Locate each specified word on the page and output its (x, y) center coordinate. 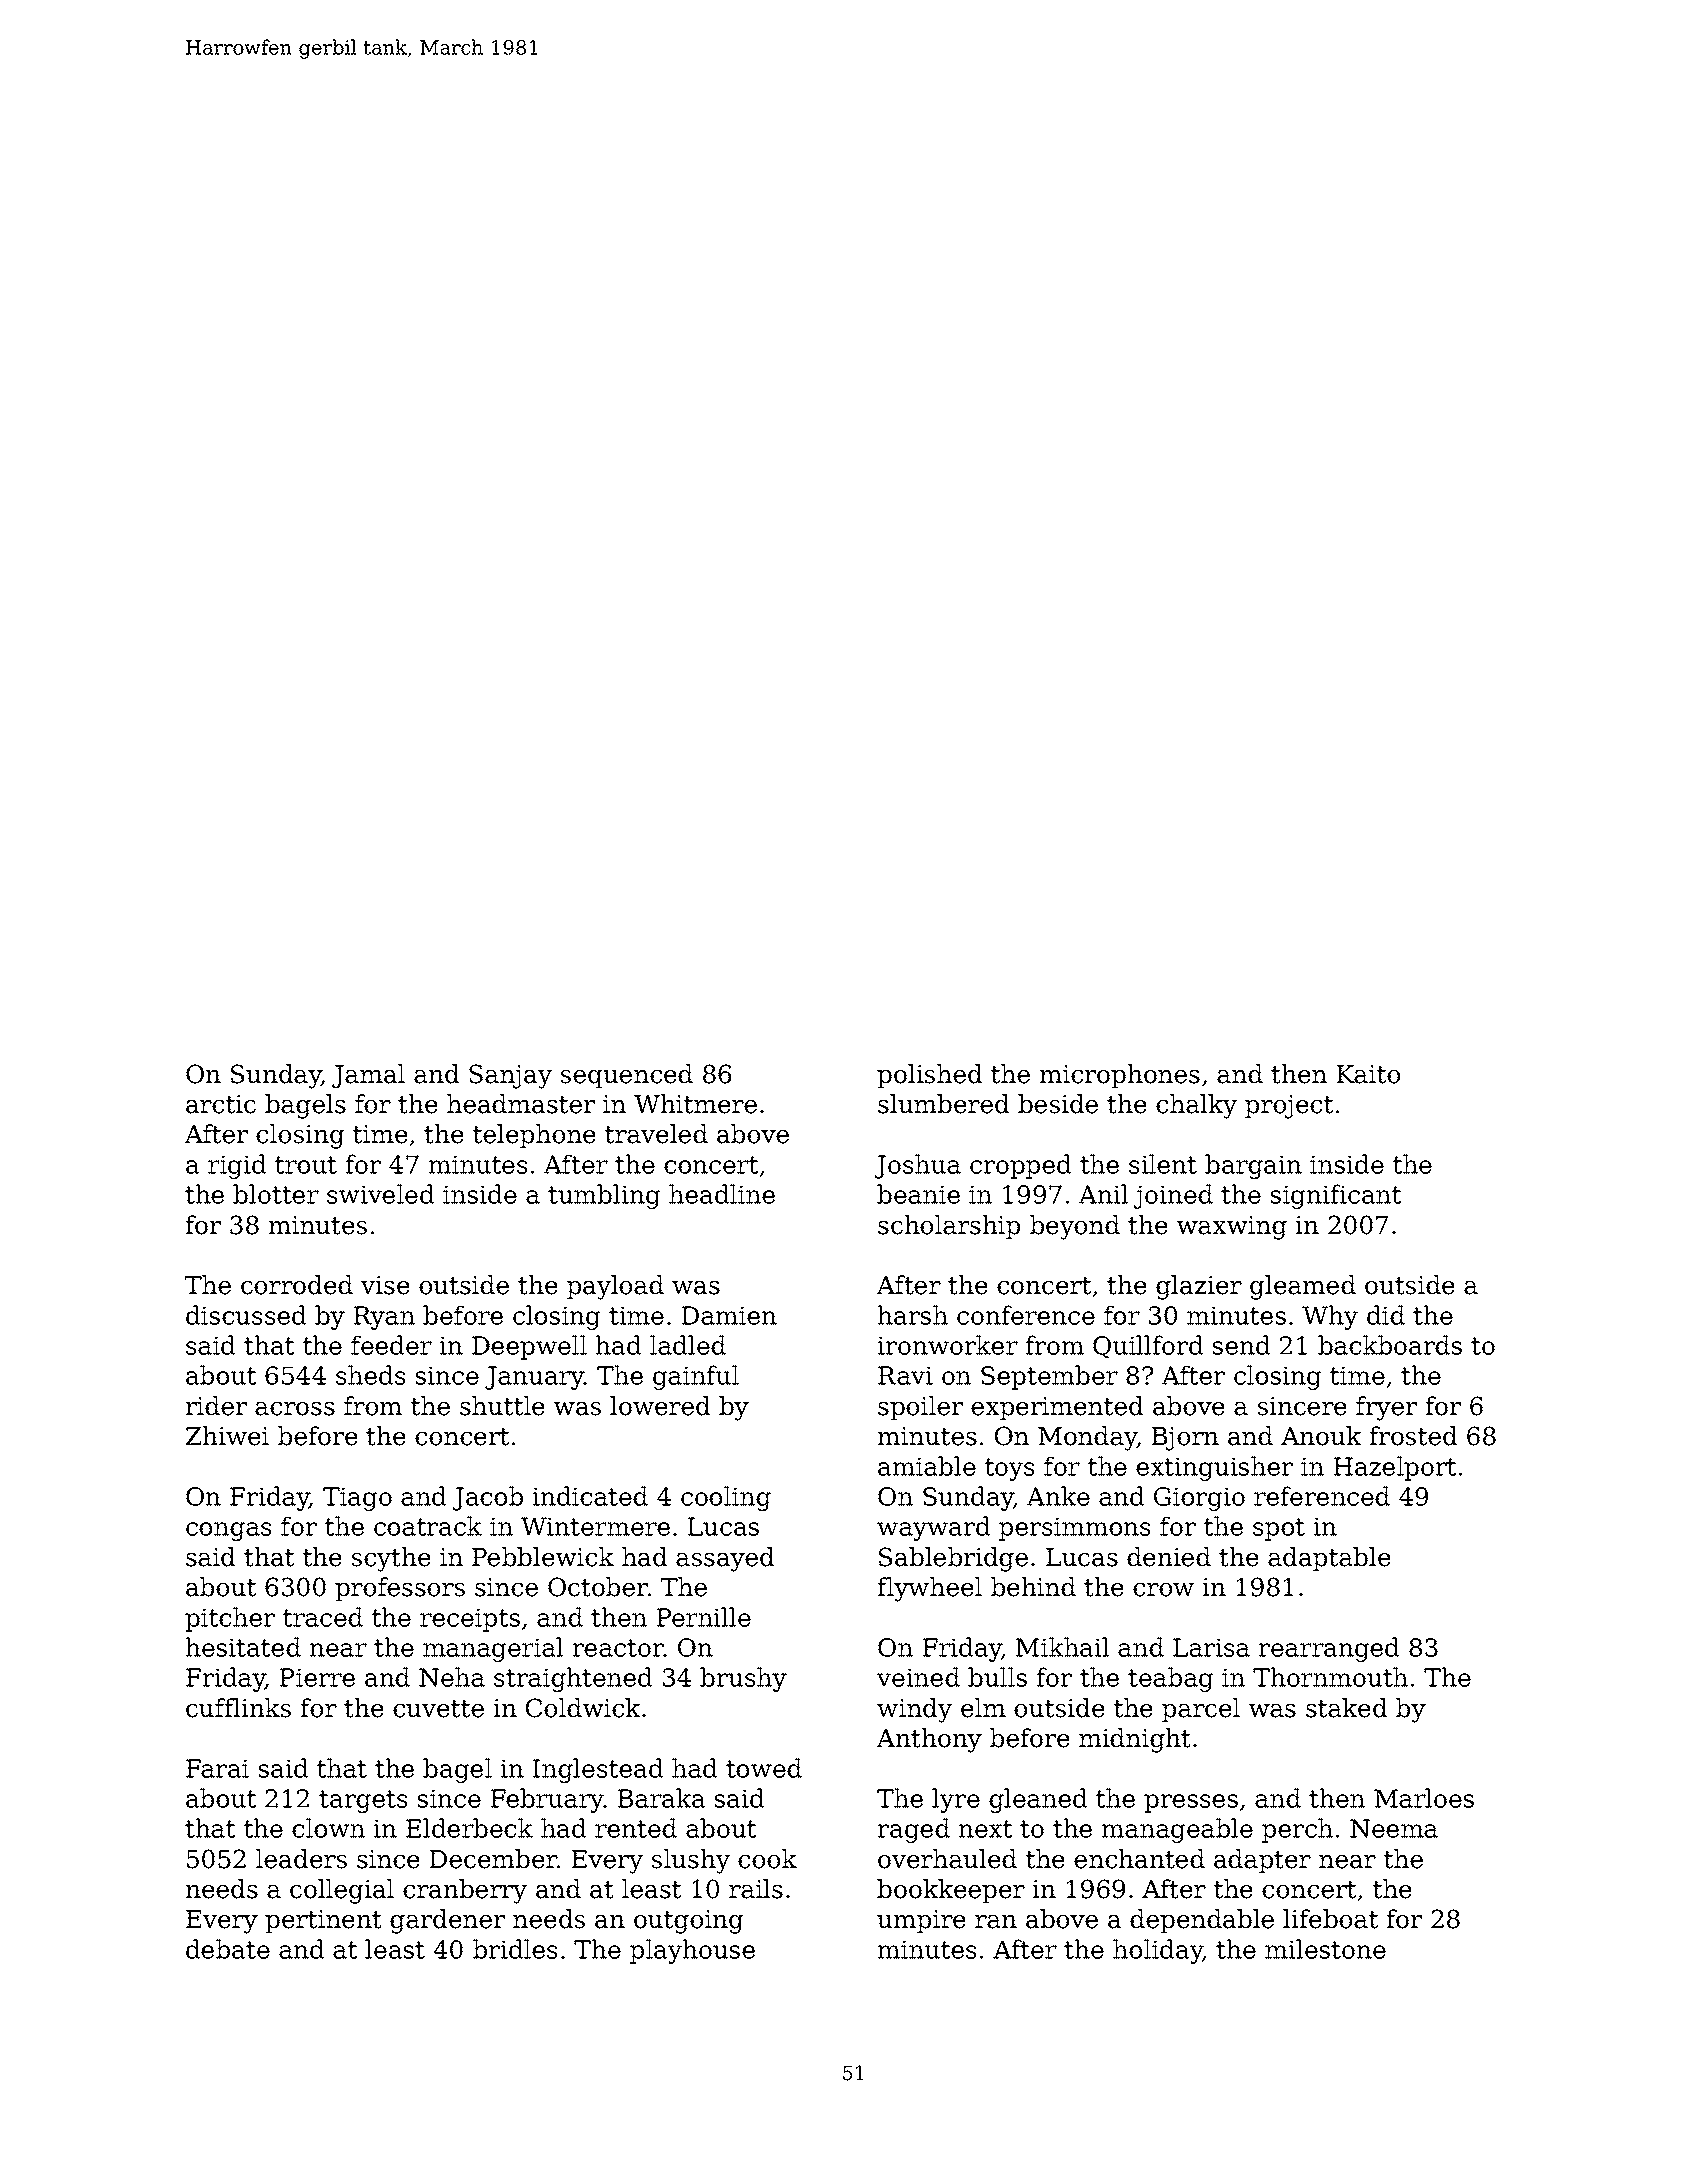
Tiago (357, 1499)
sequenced (627, 1076)
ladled (688, 1345)
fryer (1386, 1408)
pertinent (323, 1921)
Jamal (368, 1076)
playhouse (692, 1951)
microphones (1120, 1076)
